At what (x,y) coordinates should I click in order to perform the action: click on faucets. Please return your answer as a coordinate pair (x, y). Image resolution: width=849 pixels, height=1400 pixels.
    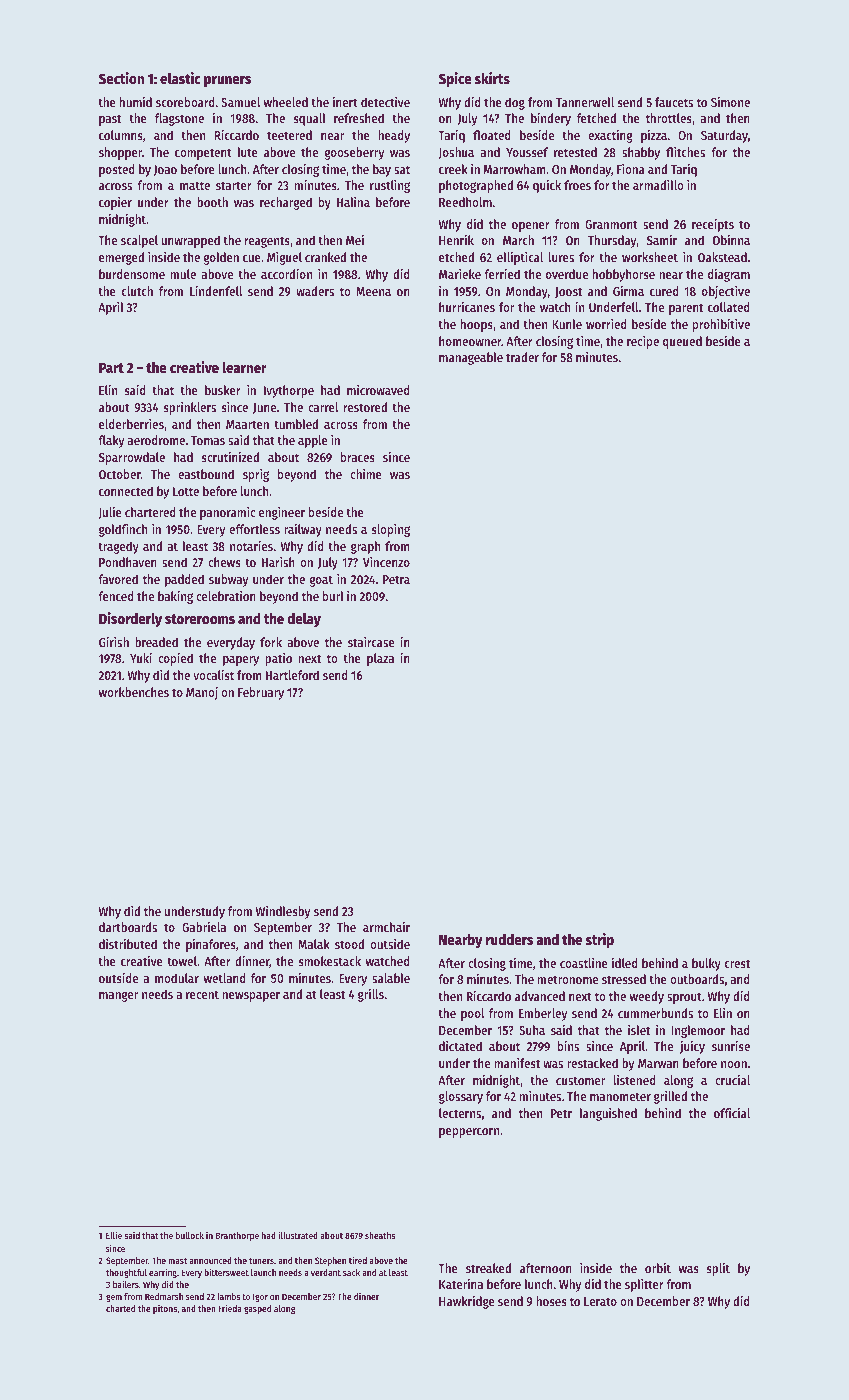
    Looking at the image, I should click on (674, 102).
